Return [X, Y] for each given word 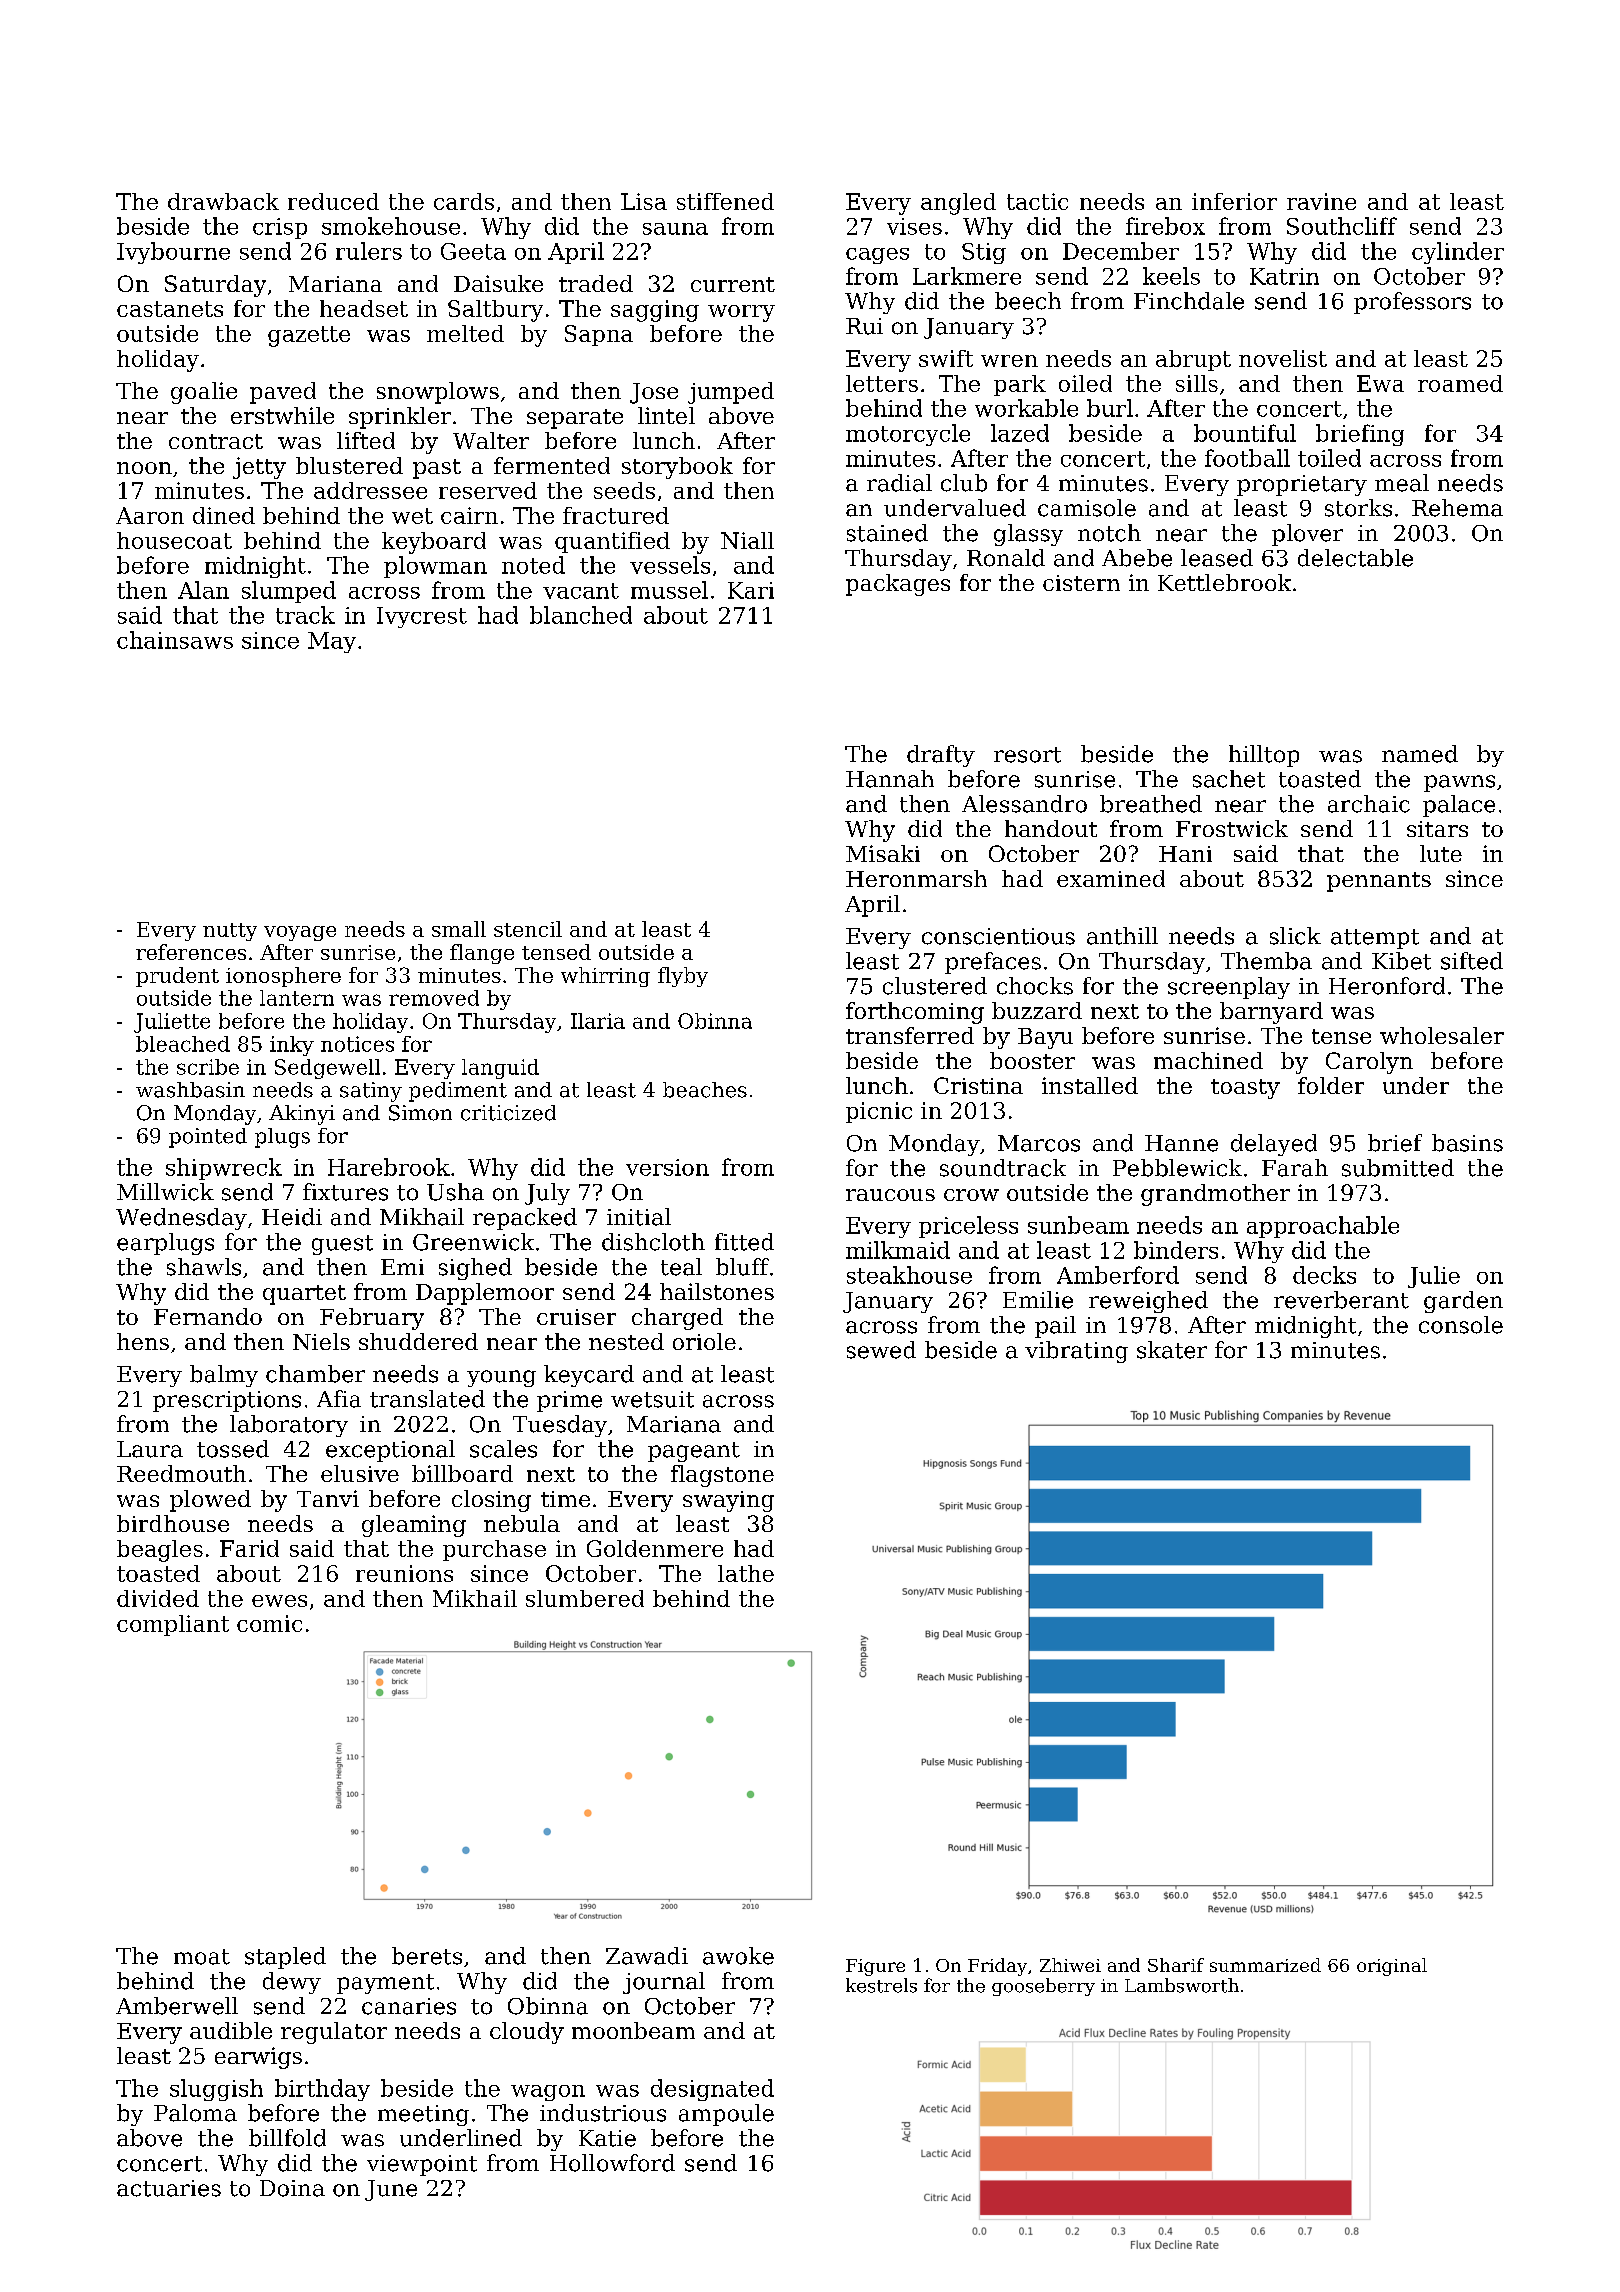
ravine [1321, 201]
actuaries [169, 2188]
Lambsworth [1182, 1985]
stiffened [725, 201]
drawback [223, 201]
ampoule [726, 2115]
